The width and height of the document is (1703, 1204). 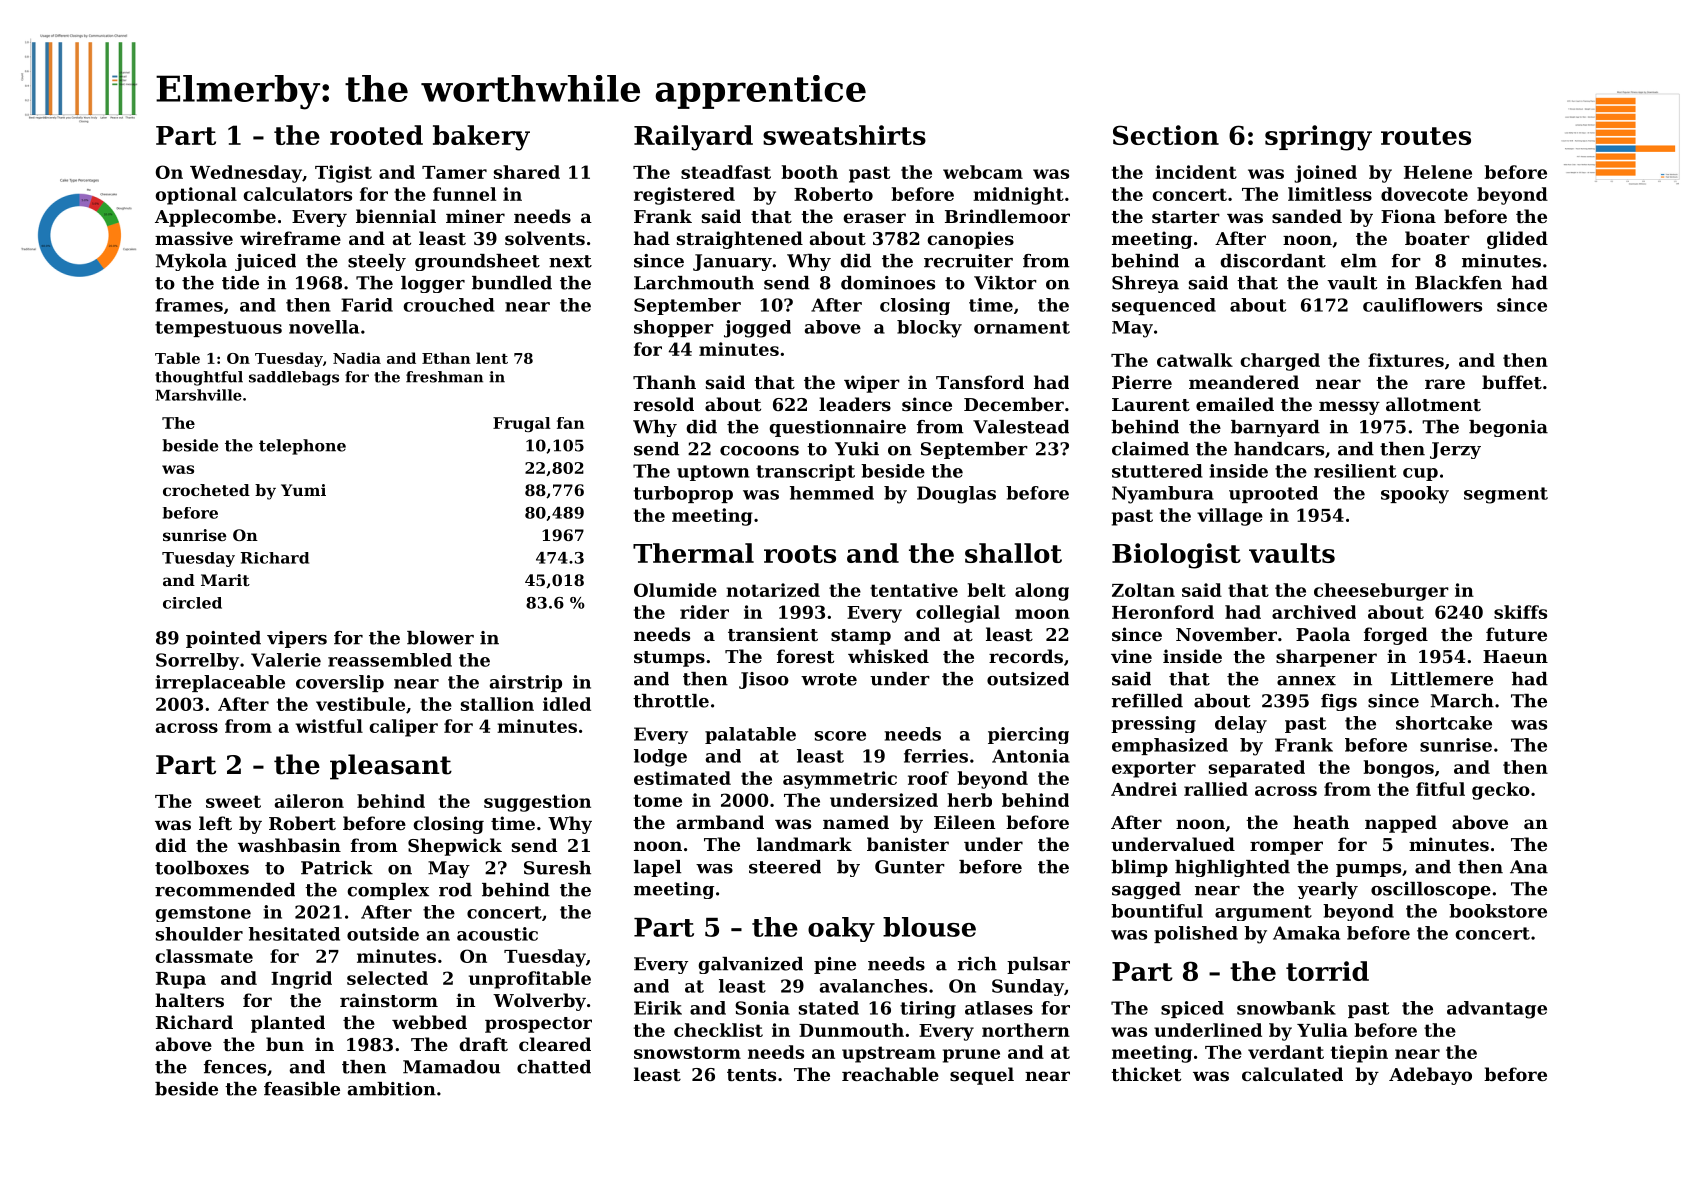 What do you see at coordinates (302, 1089) in the document?
I see `feasible` at bounding box center [302, 1089].
